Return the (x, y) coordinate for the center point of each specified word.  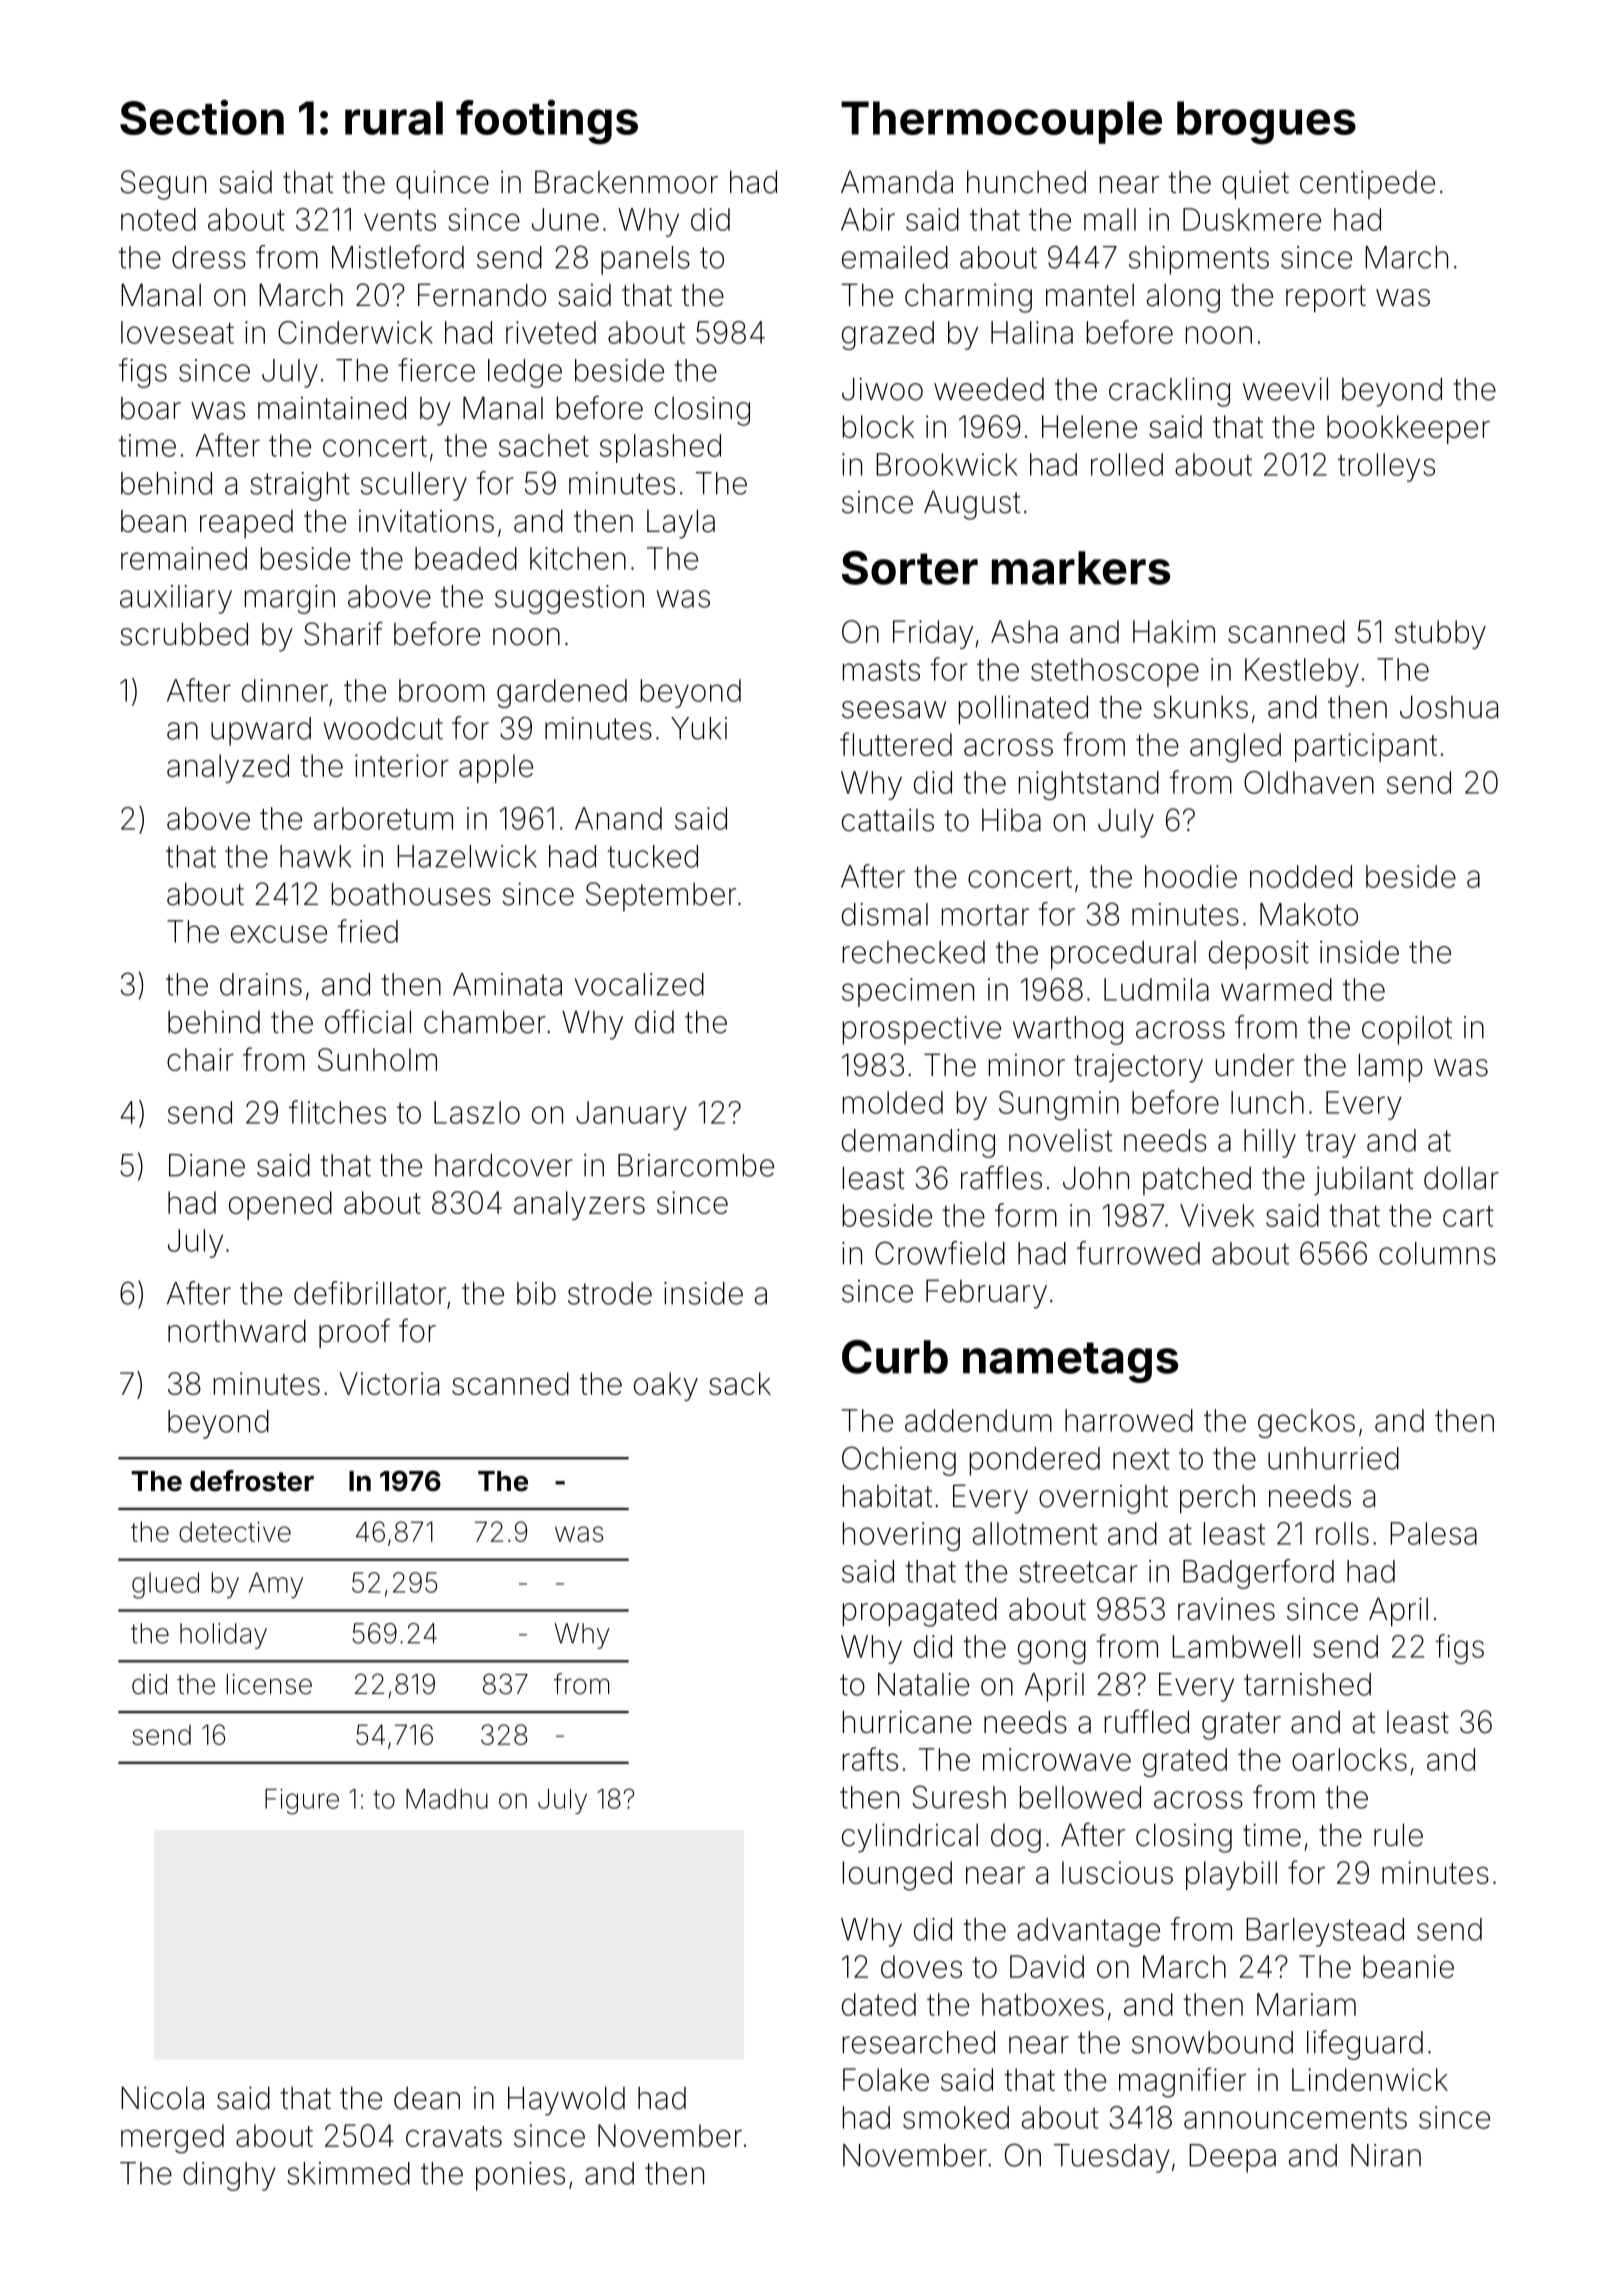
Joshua (1449, 707)
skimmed (348, 2173)
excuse (279, 934)
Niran (1386, 2155)
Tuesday (1111, 2158)
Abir (868, 219)
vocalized (639, 984)
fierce (436, 370)
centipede (1367, 185)
